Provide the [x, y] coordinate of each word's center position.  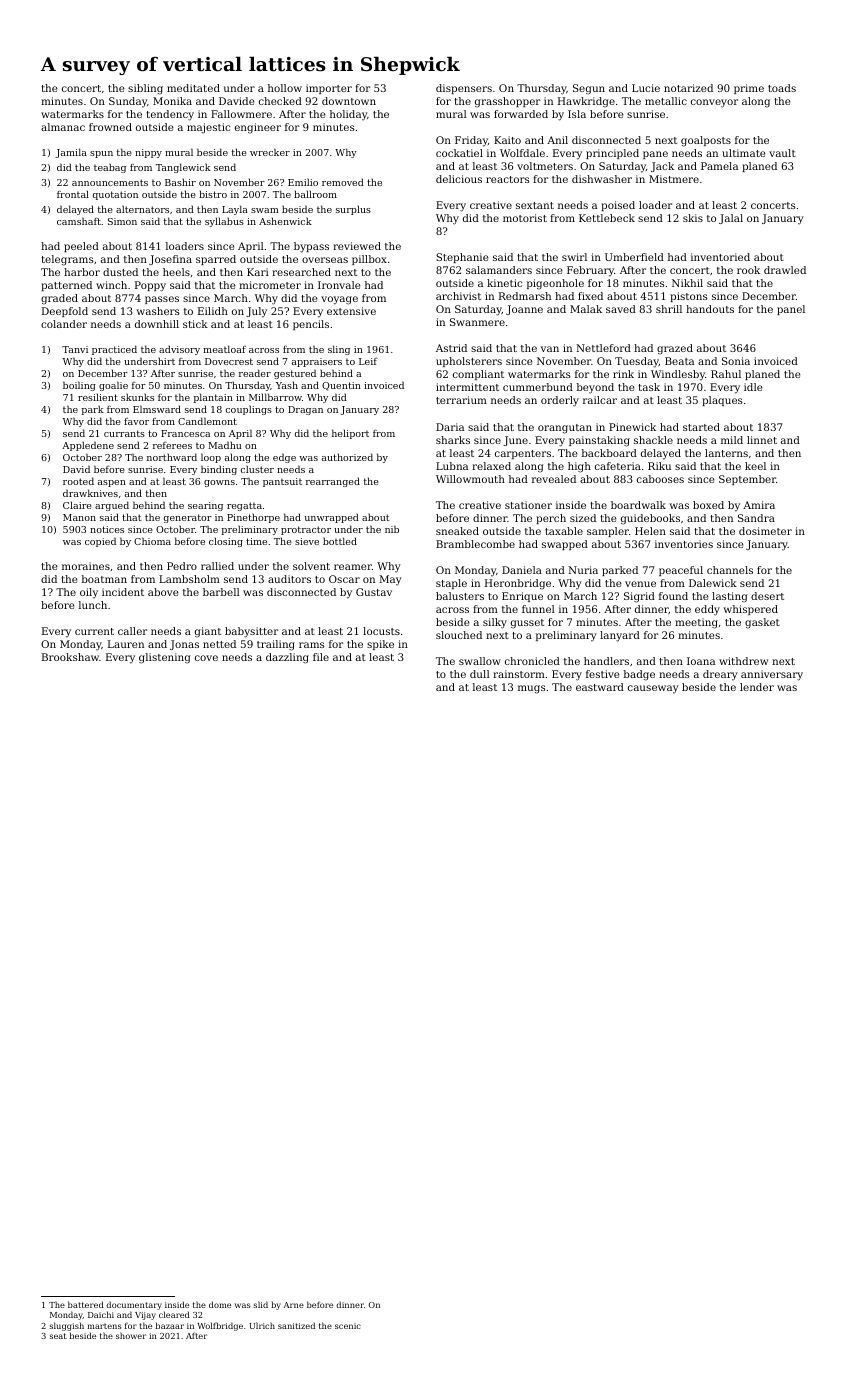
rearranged [333, 482]
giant [208, 632]
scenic [348, 1326]
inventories [684, 544]
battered [86, 1304]
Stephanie [462, 258]
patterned [66, 286]
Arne [294, 1305]
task [649, 387]
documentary [134, 1305]
